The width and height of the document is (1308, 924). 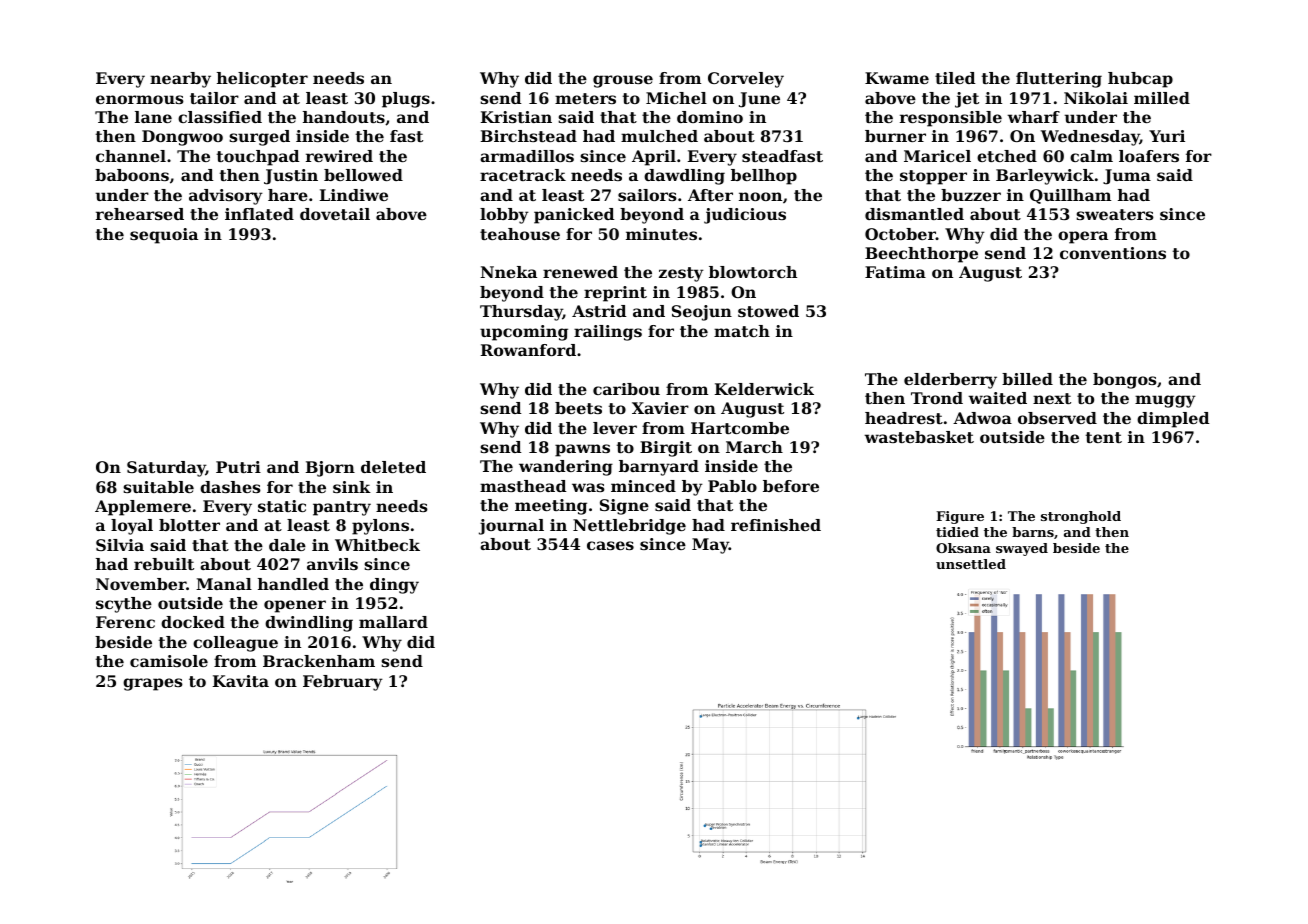 What do you see at coordinates (746, 80) in the document?
I see `Corveley` at bounding box center [746, 80].
